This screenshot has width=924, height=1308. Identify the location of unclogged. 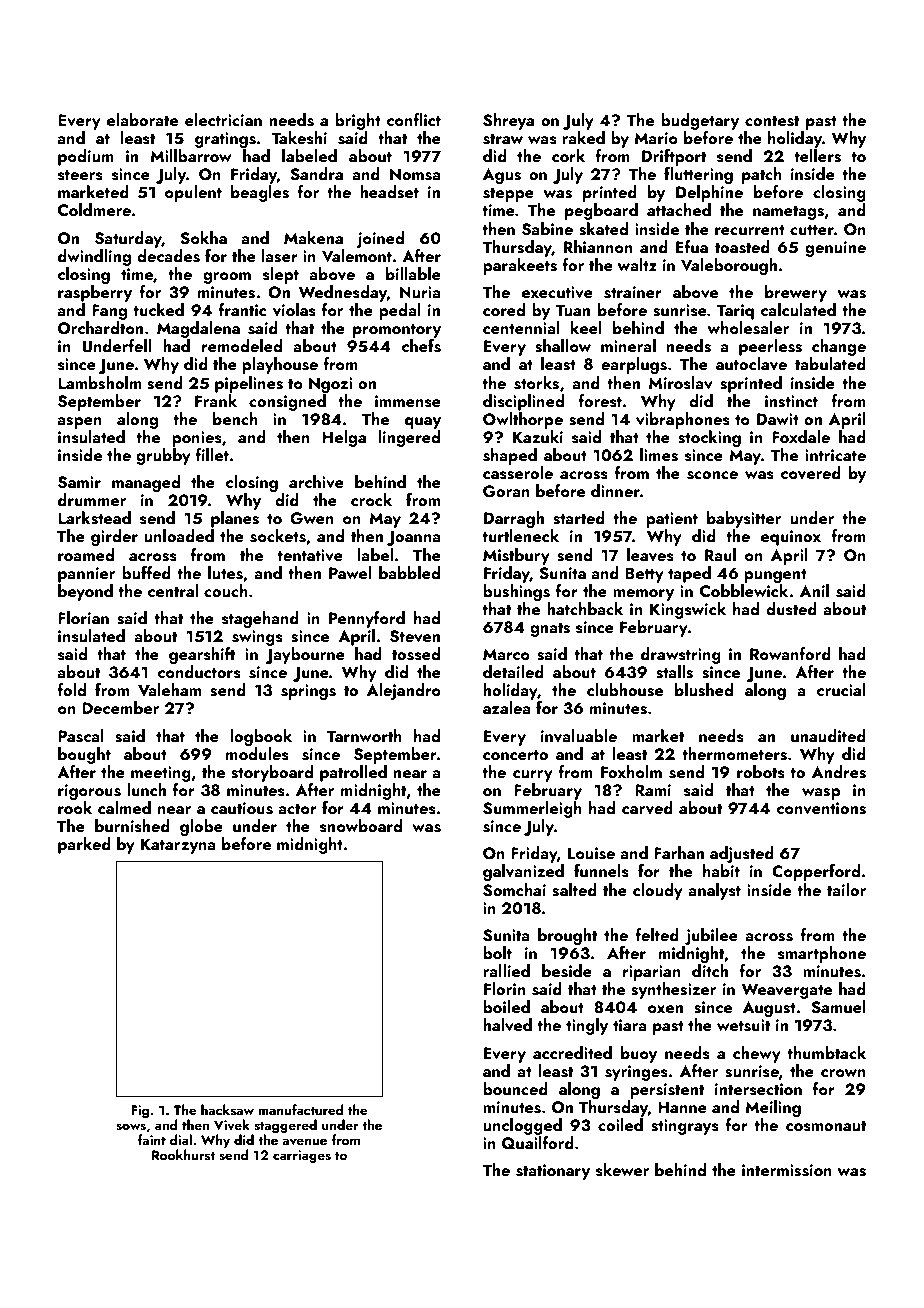
(522, 1126).
